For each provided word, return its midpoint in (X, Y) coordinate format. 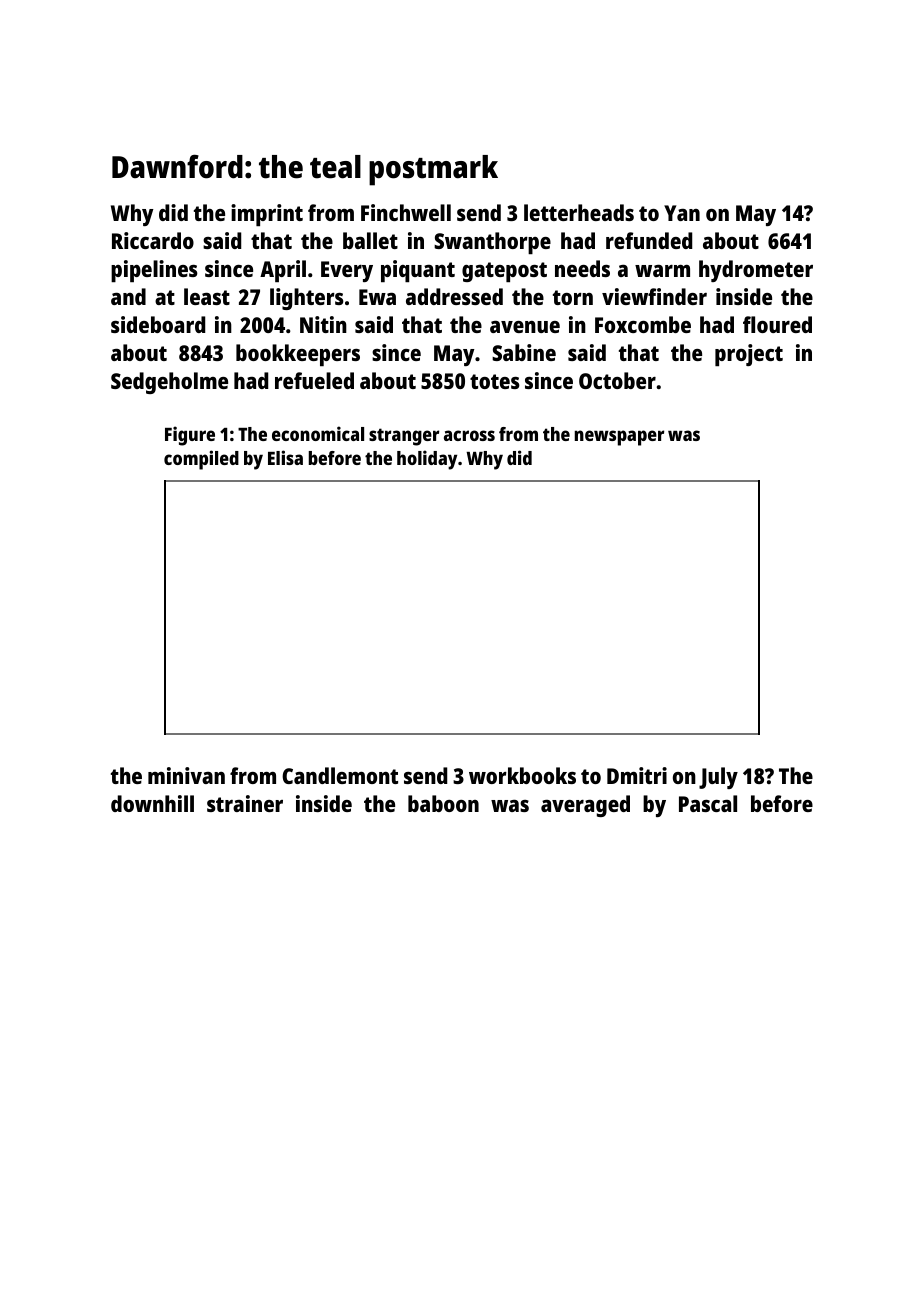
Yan (682, 213)
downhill (152, 803)
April (283, 271)
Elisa (285, 457)
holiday (427, 460)
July (718, 778)
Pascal (708, 803)
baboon (443, 803)
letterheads (579, 212)
